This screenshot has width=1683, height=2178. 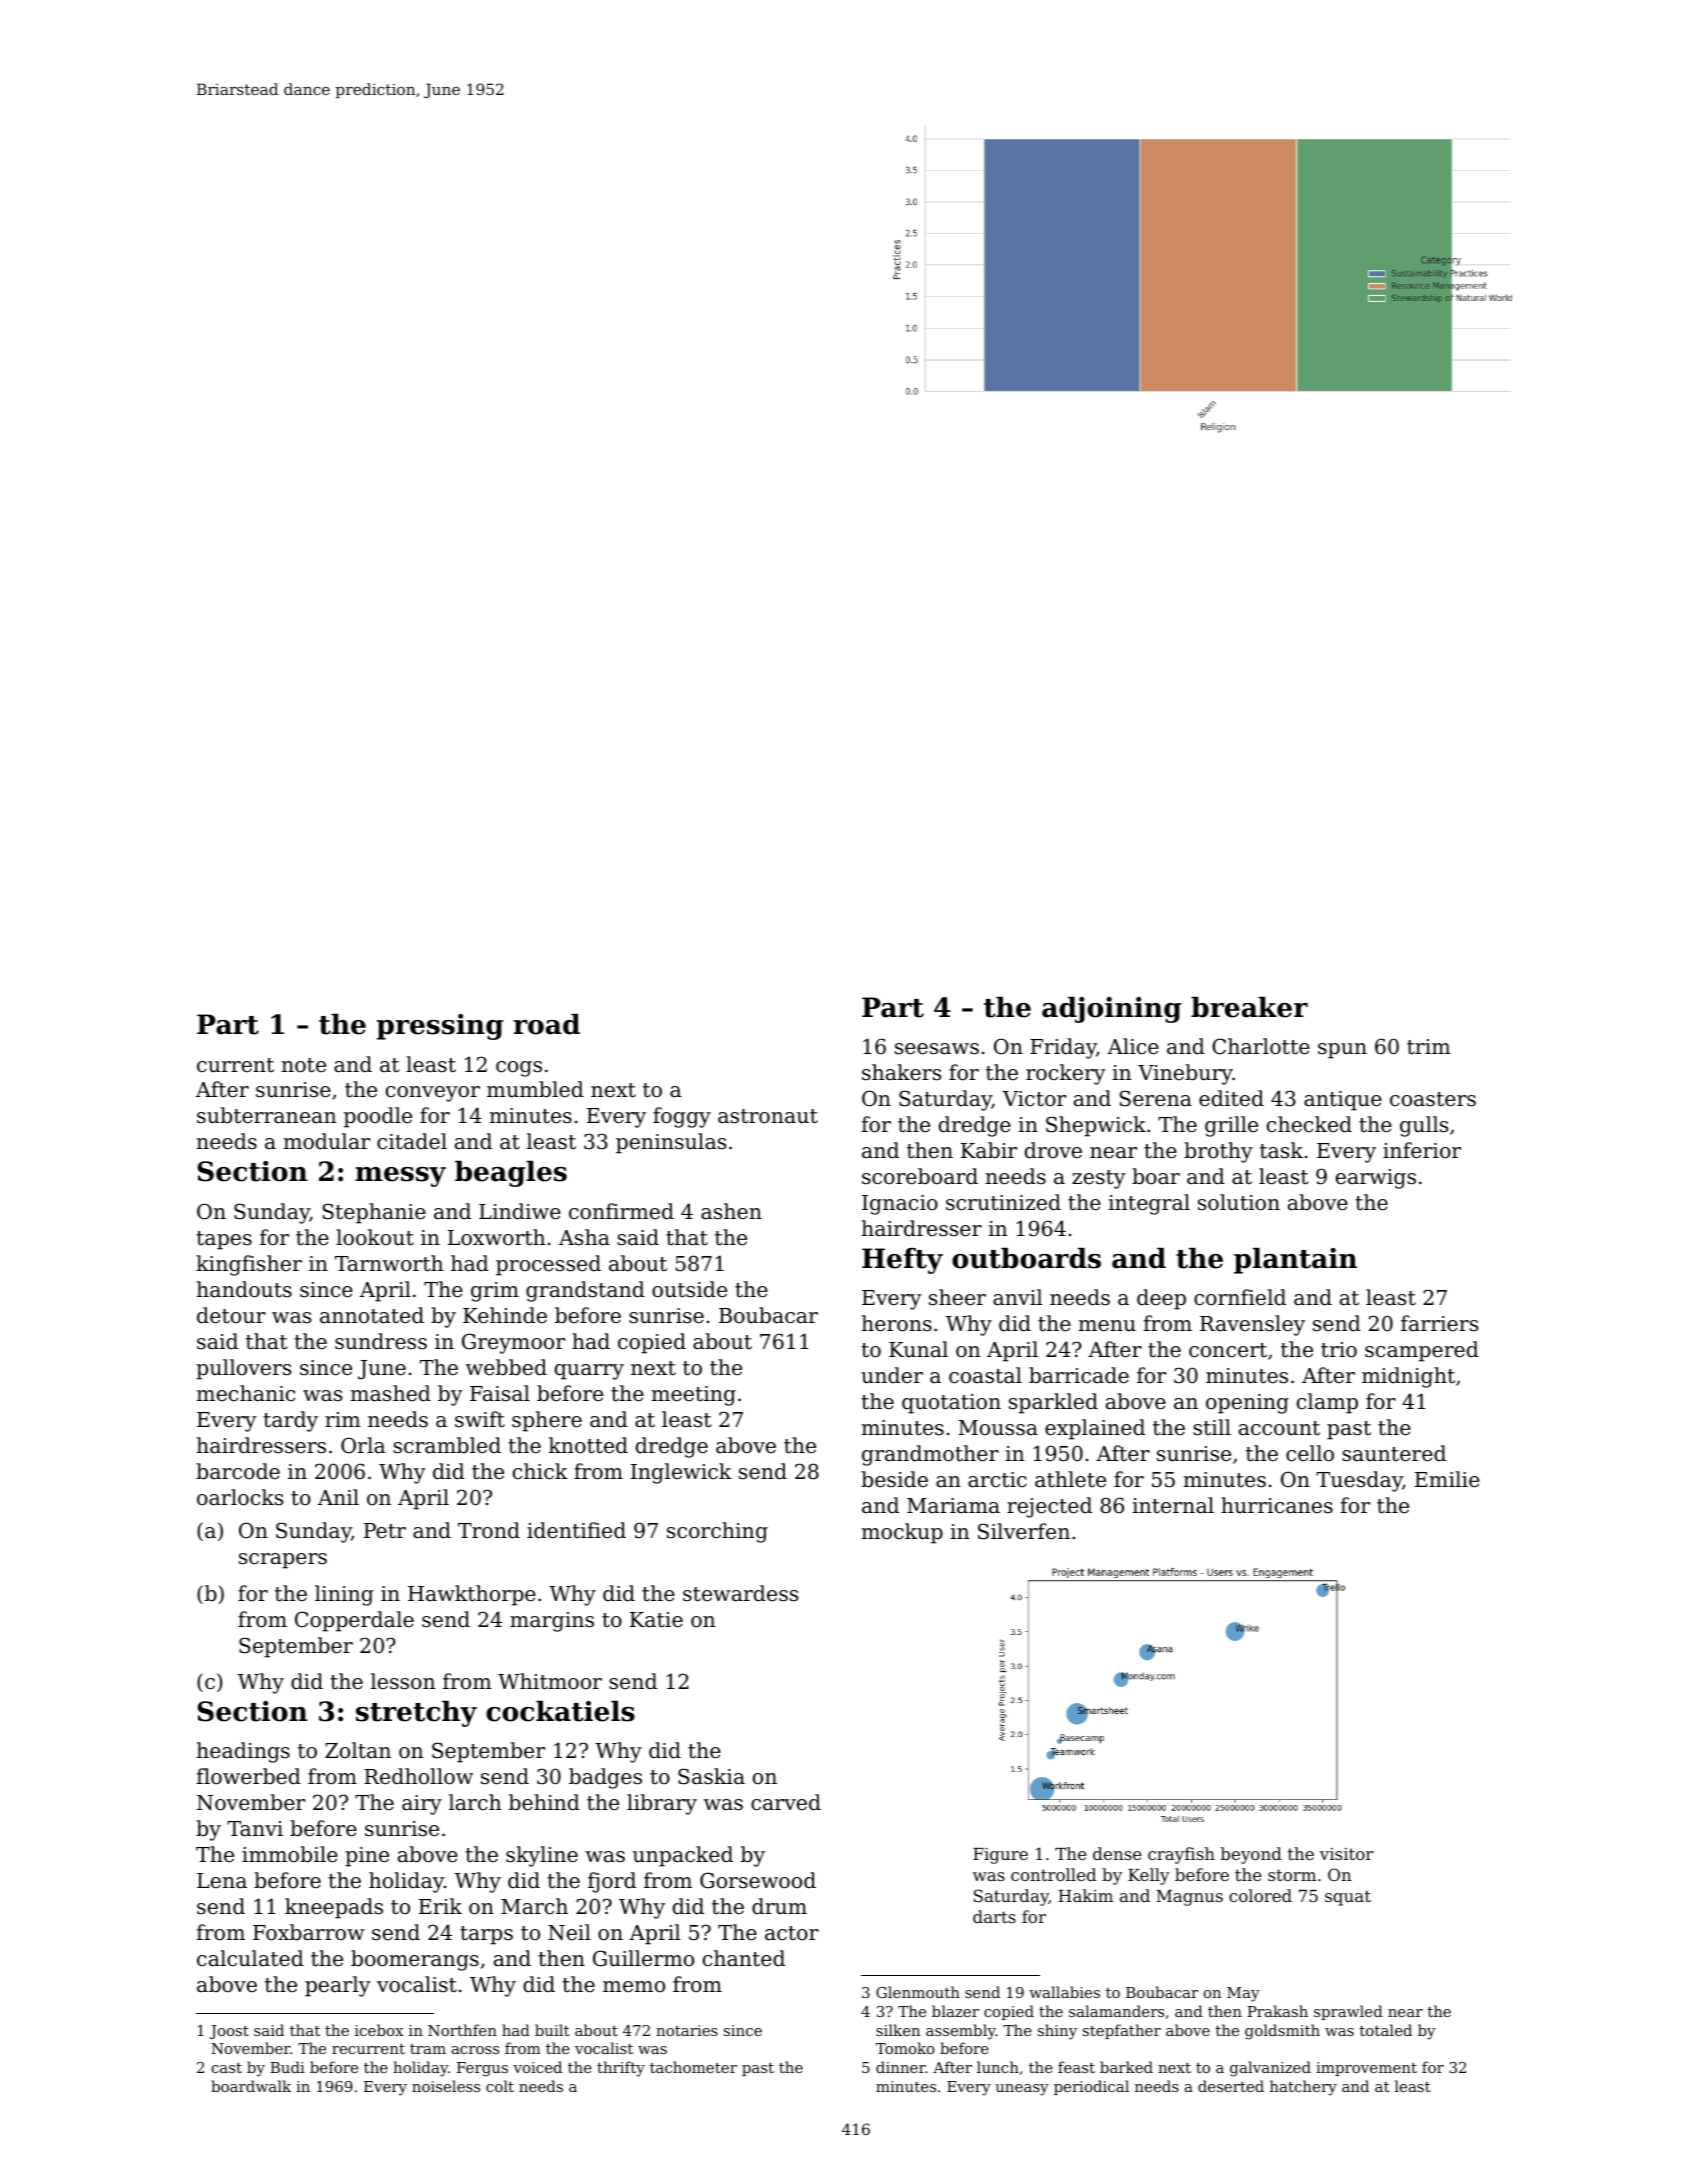 I want to click on cello, so click(x=1310, y=1453).
